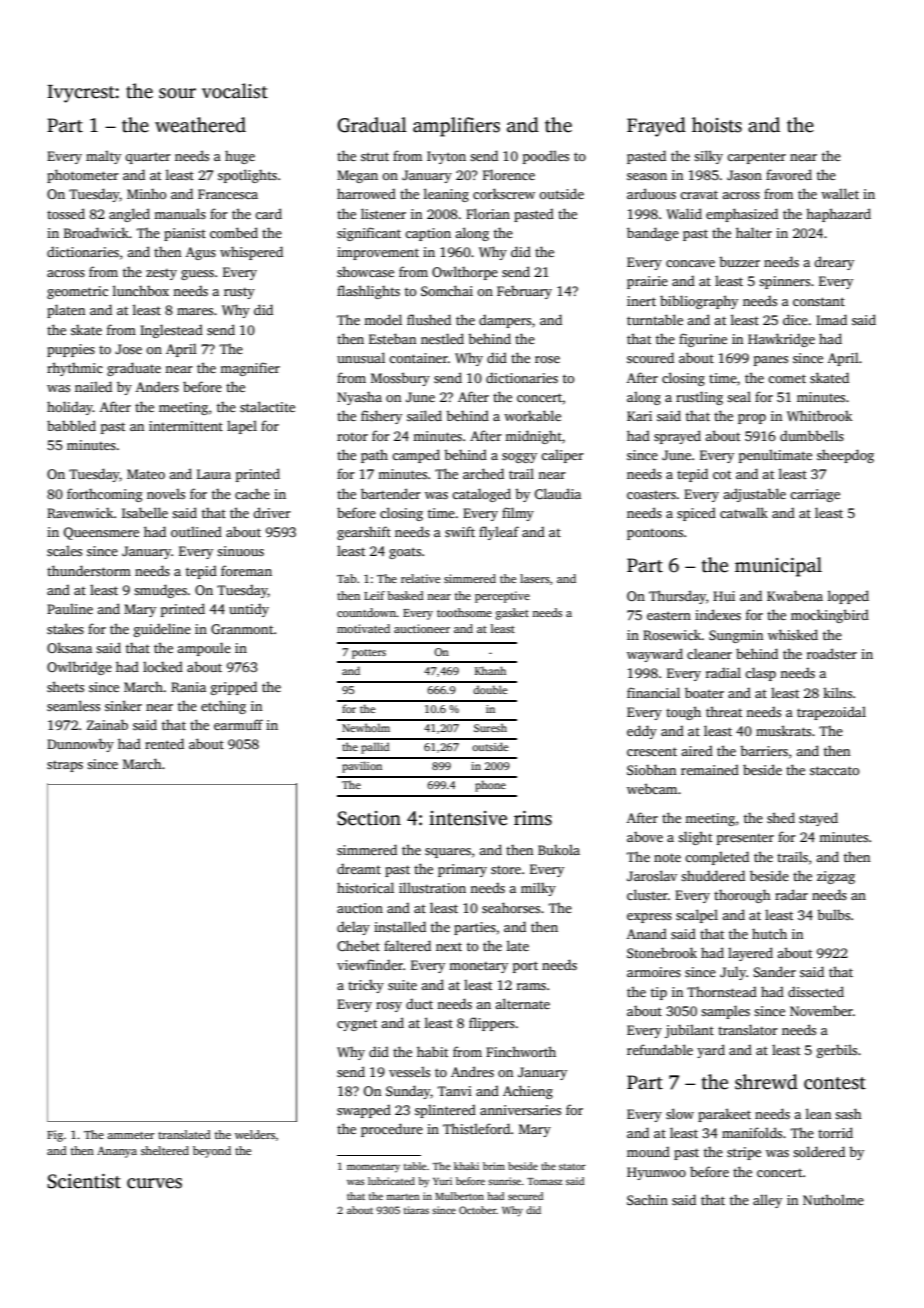 This screenshot has height=1308, width=924. I want to click on weathered, so click(200, 125).
